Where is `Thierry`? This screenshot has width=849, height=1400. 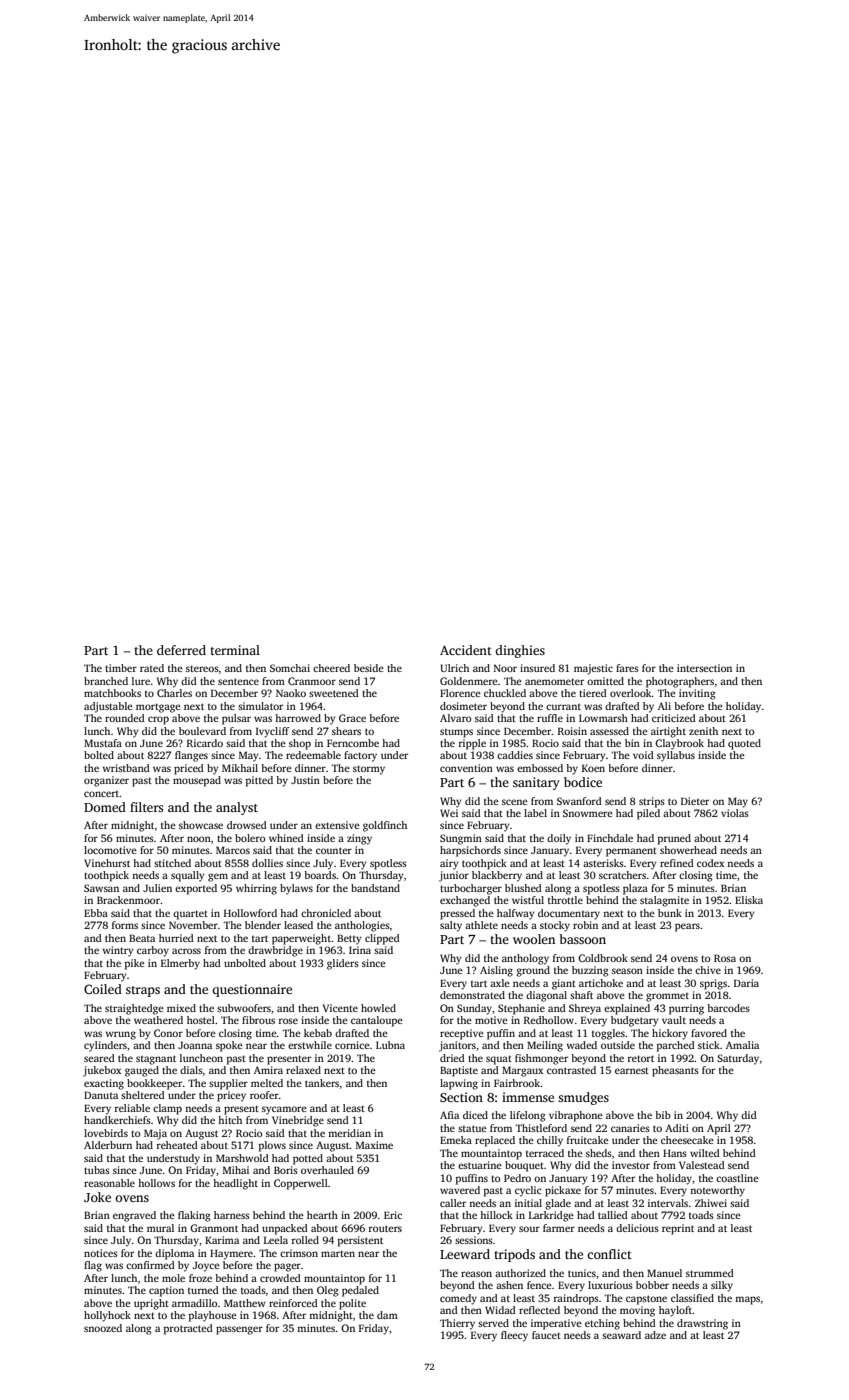
Thierry is located at coordinates (457, 1324).
